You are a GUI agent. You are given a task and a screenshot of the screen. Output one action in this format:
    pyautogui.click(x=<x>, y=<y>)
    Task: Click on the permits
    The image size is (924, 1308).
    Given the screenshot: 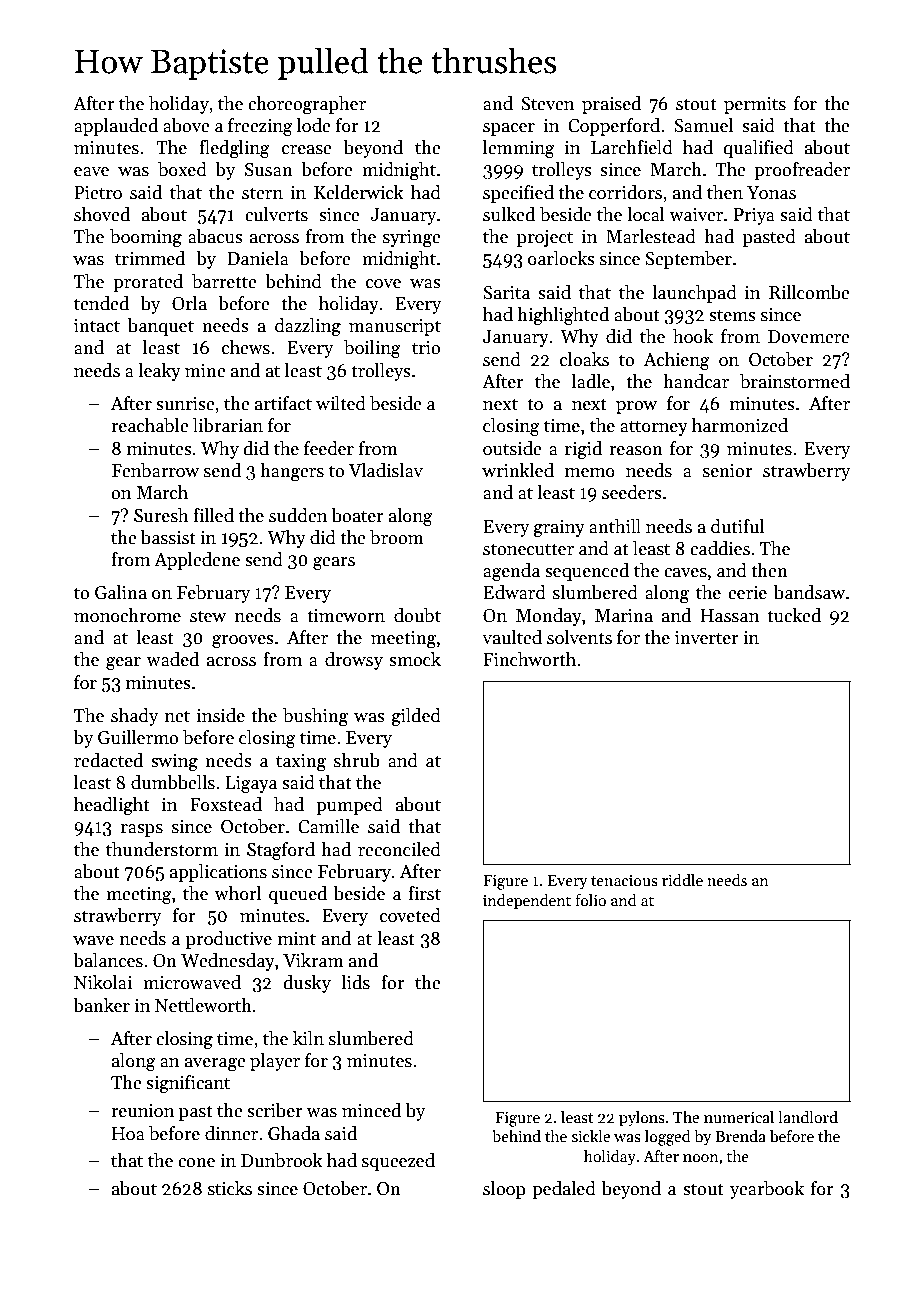 What is the action you would take?
    pyautogui.click(x=755, y=105)
